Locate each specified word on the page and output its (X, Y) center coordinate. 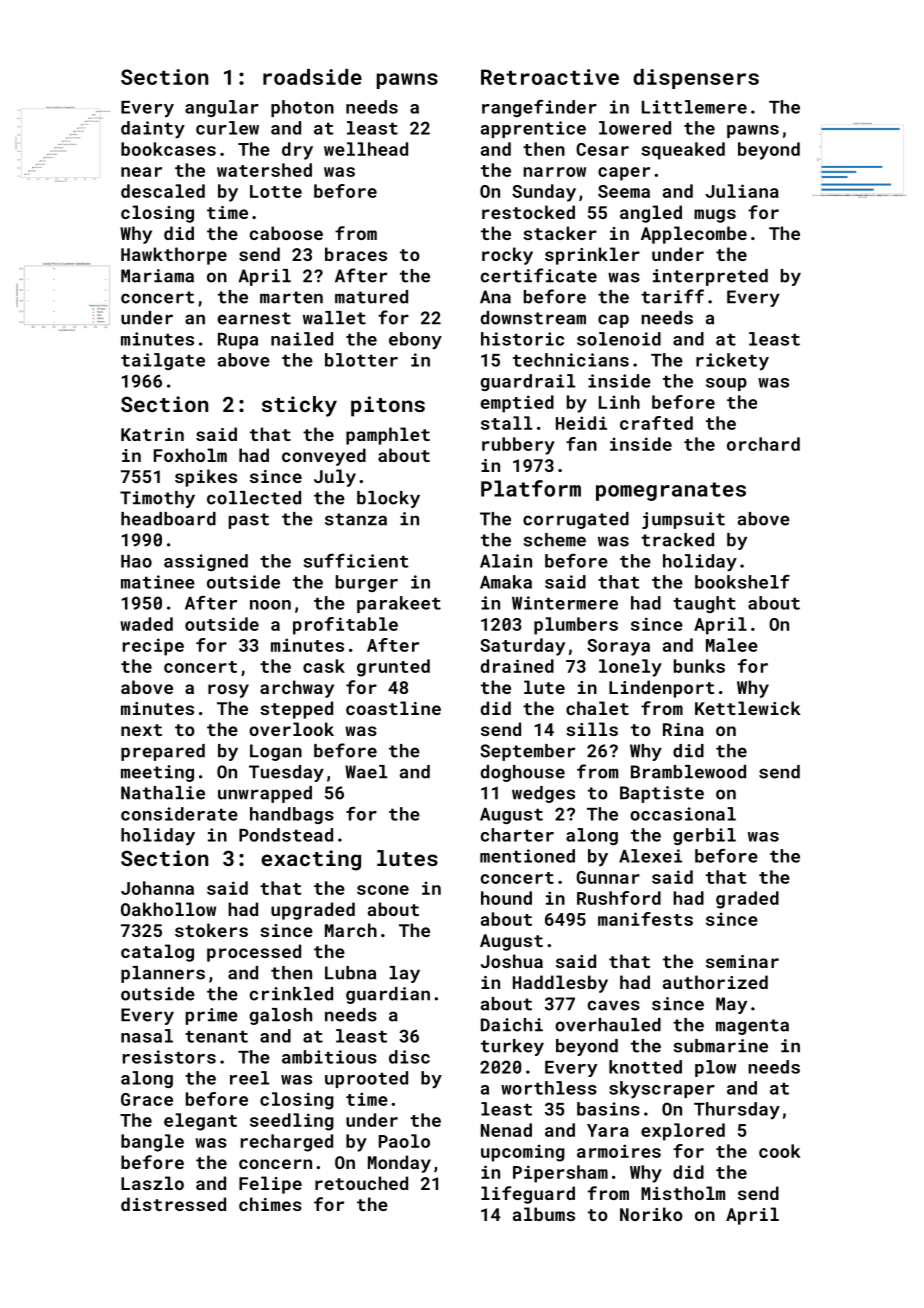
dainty (153, 130)
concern (275, 1164)
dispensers (696, 79)
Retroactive (550, 77)
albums (544, 1214)
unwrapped (265, 794)
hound (506, 898)
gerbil (704, 836)
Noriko (651, 1214)
